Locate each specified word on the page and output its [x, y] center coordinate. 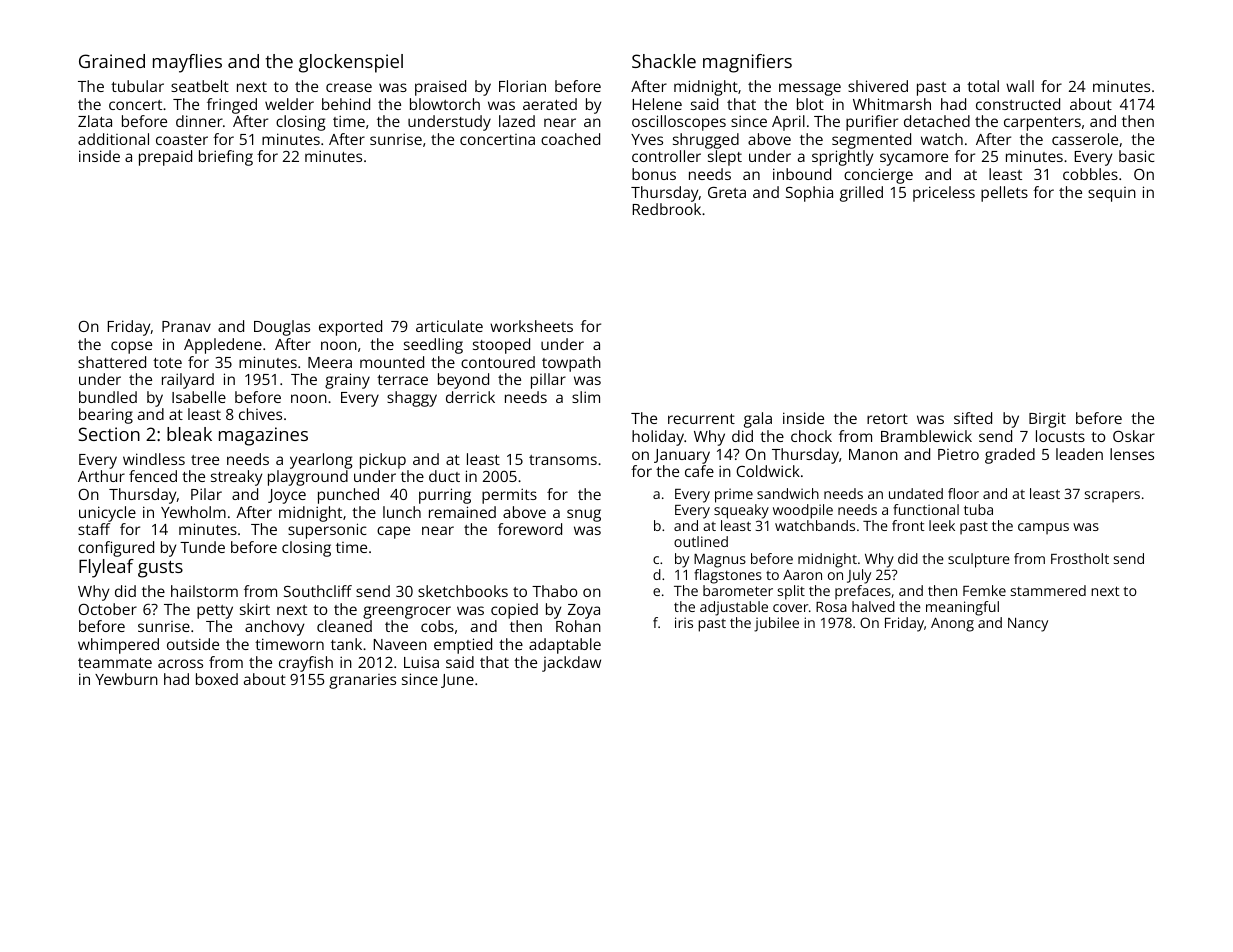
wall [1020, 86]
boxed [217, 679]
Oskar [1134, 436]
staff [94, 529]
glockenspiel [351, 63]
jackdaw [571, 664]
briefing [226, 158]
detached [937, 121]
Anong [952, 624]
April [788, 123]
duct [444, 476]
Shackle [664, 61]
